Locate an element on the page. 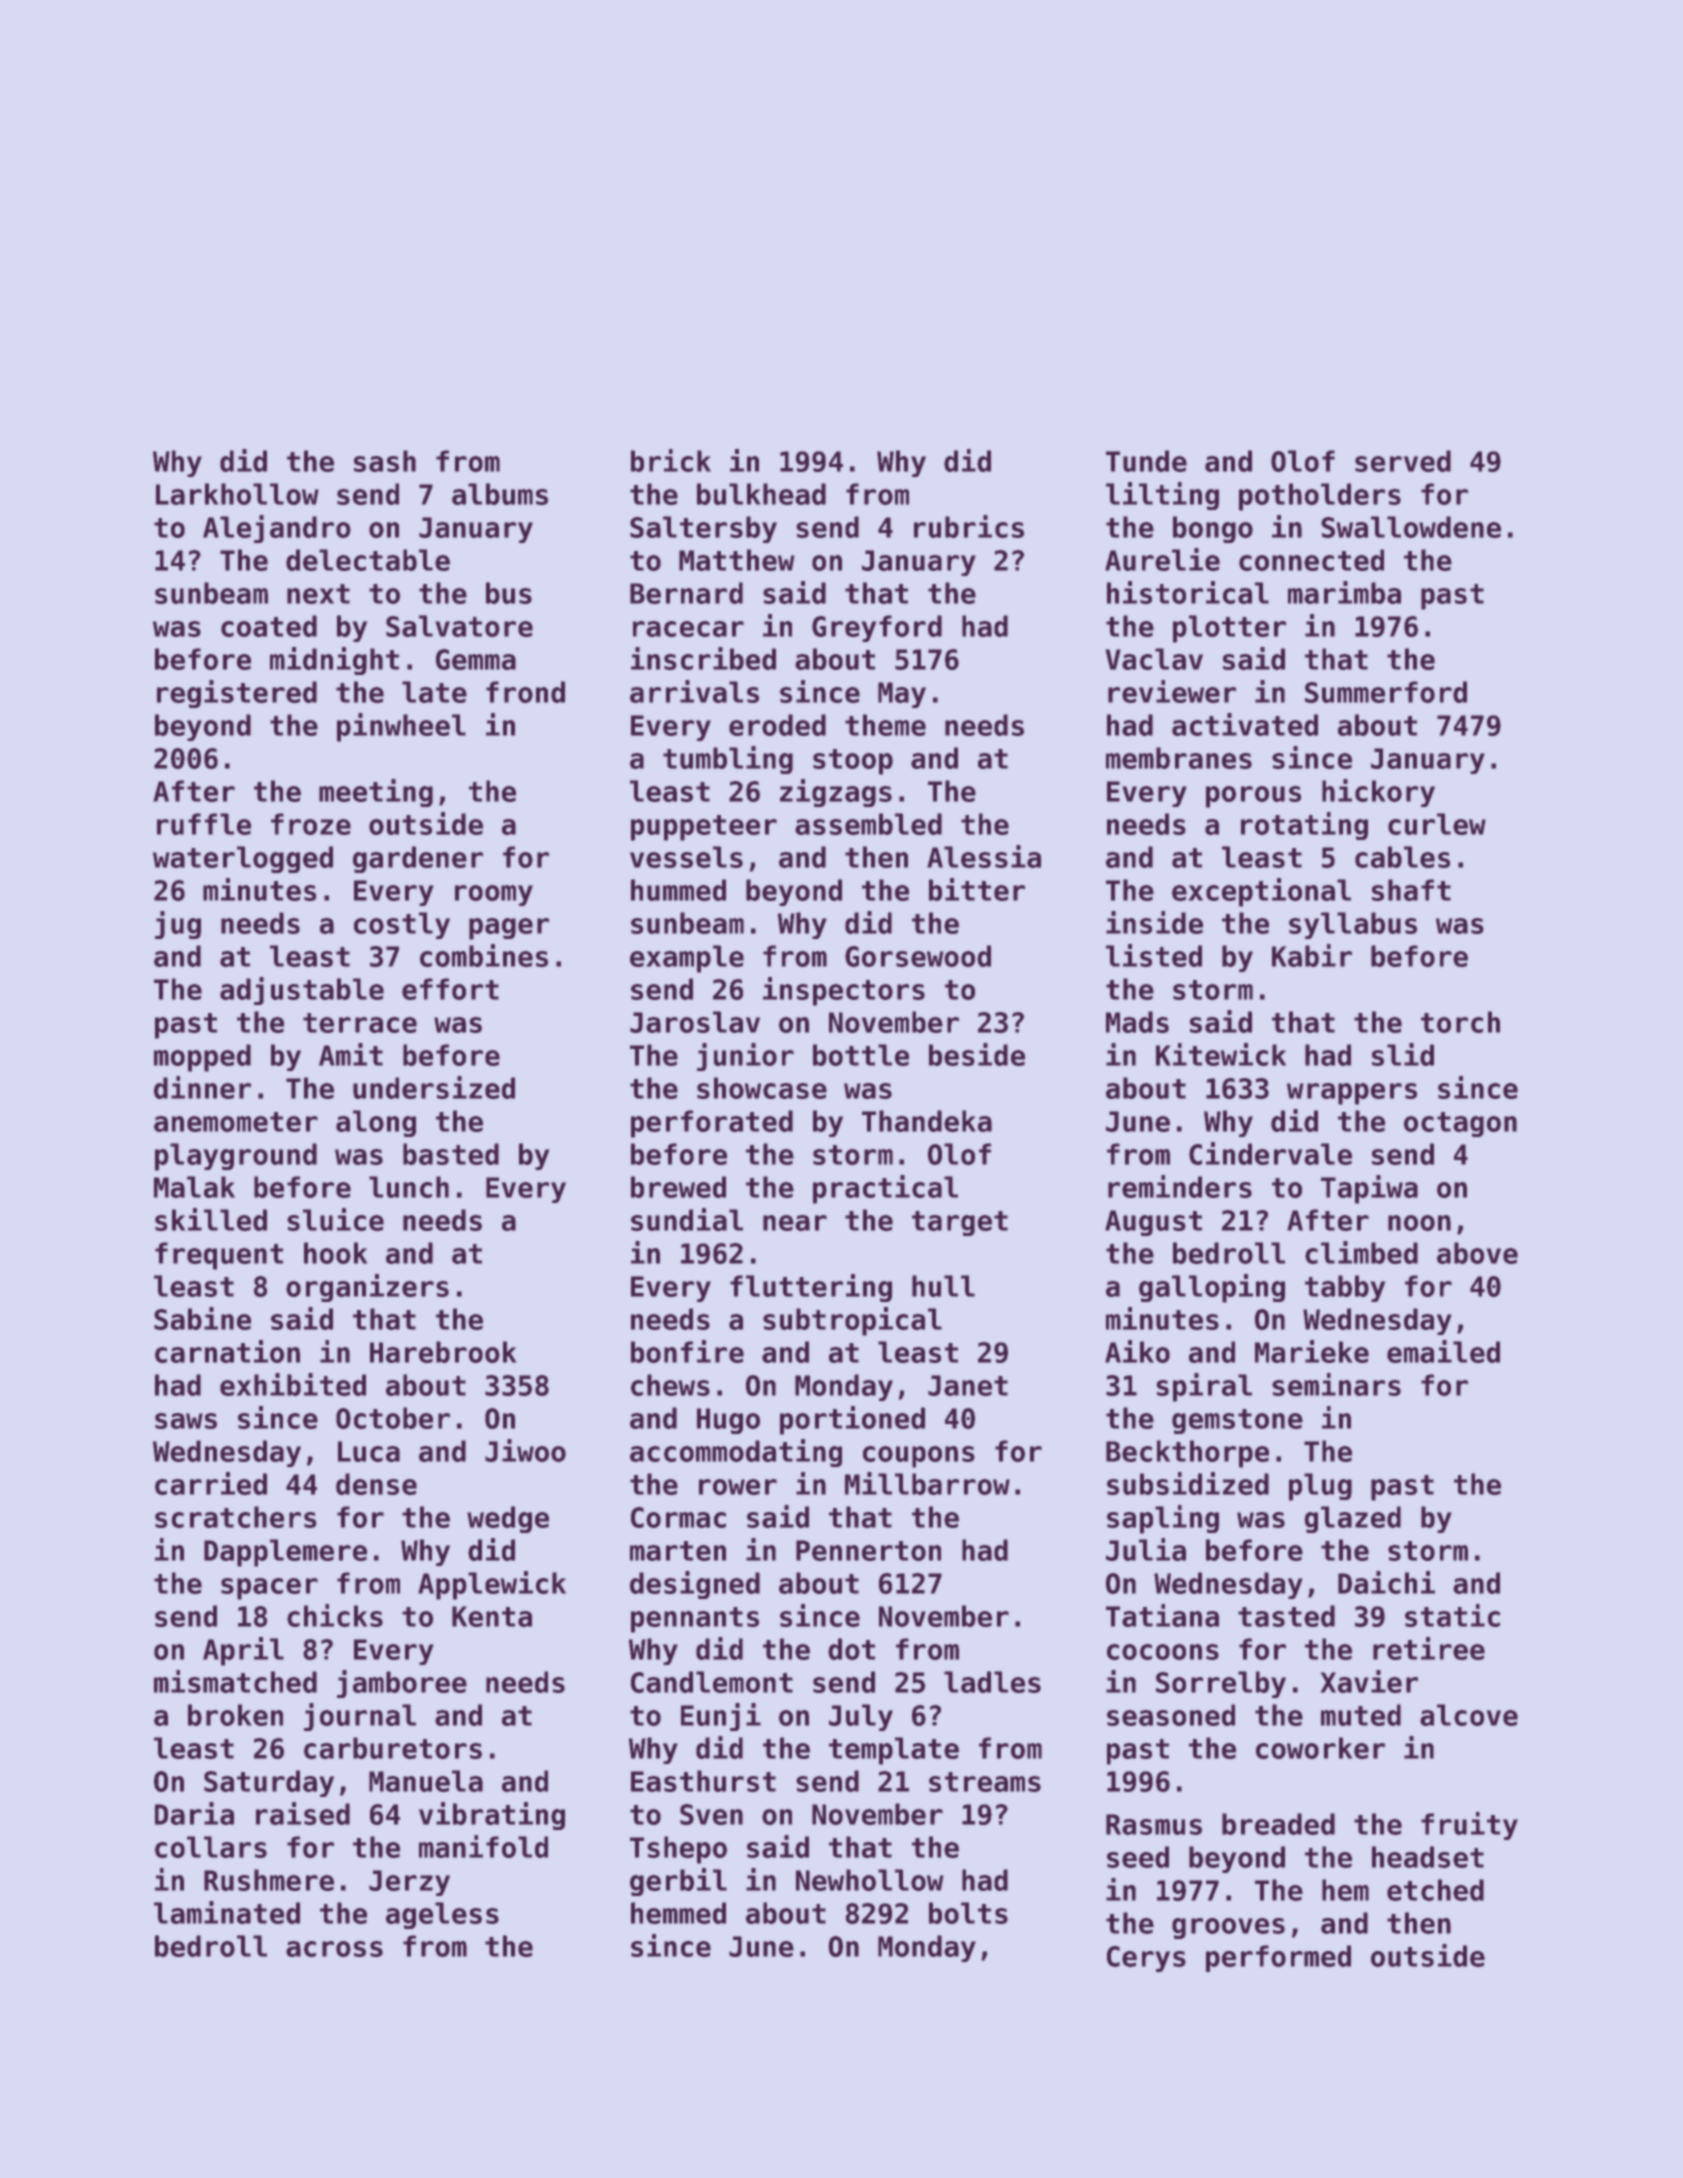 Image resolution: width=1683 pixels, height=2178 pixels. basted is located at coordinates (451, 1154).
